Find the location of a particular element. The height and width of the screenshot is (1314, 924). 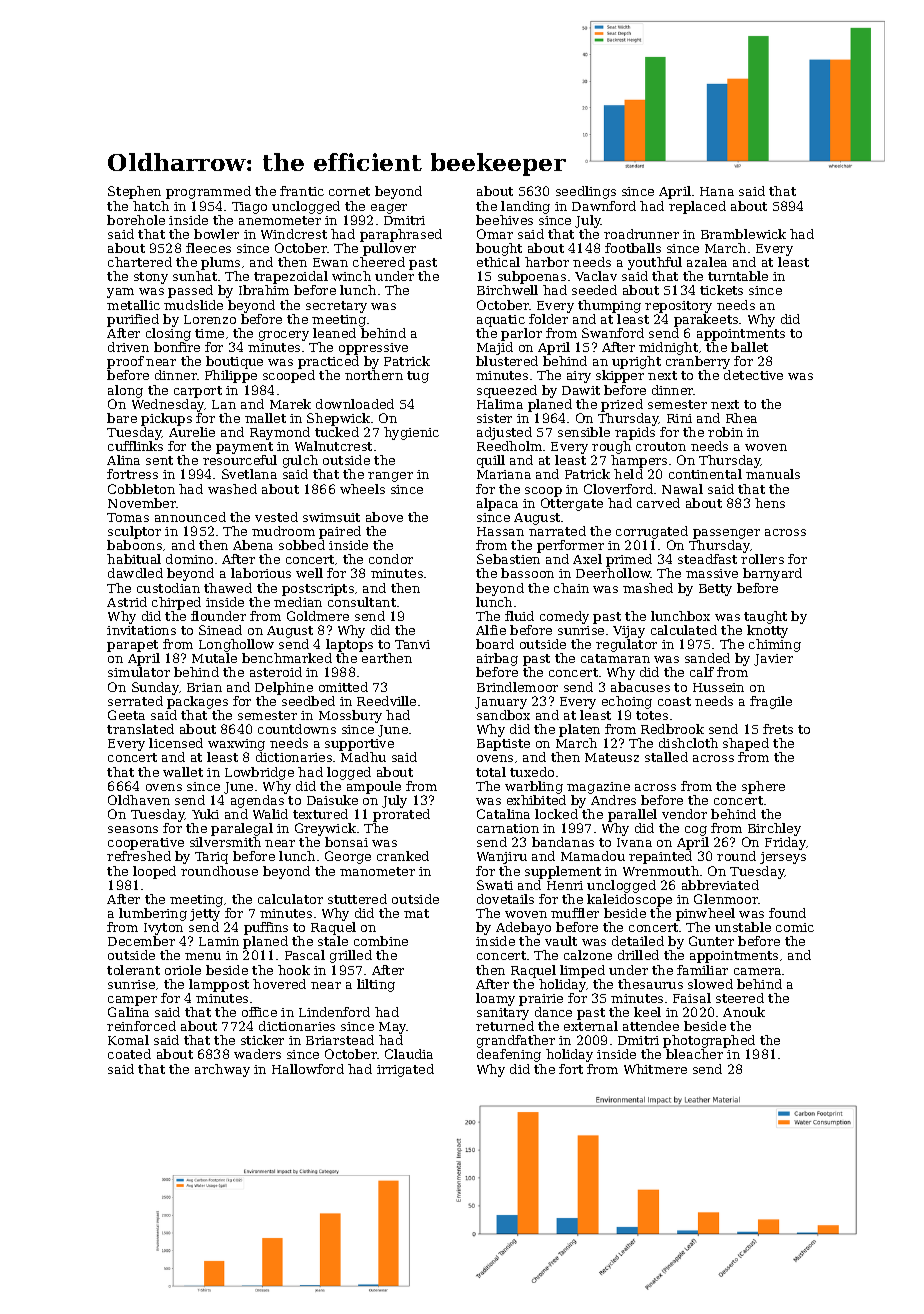

hens is located at coordinates (770, 503).
